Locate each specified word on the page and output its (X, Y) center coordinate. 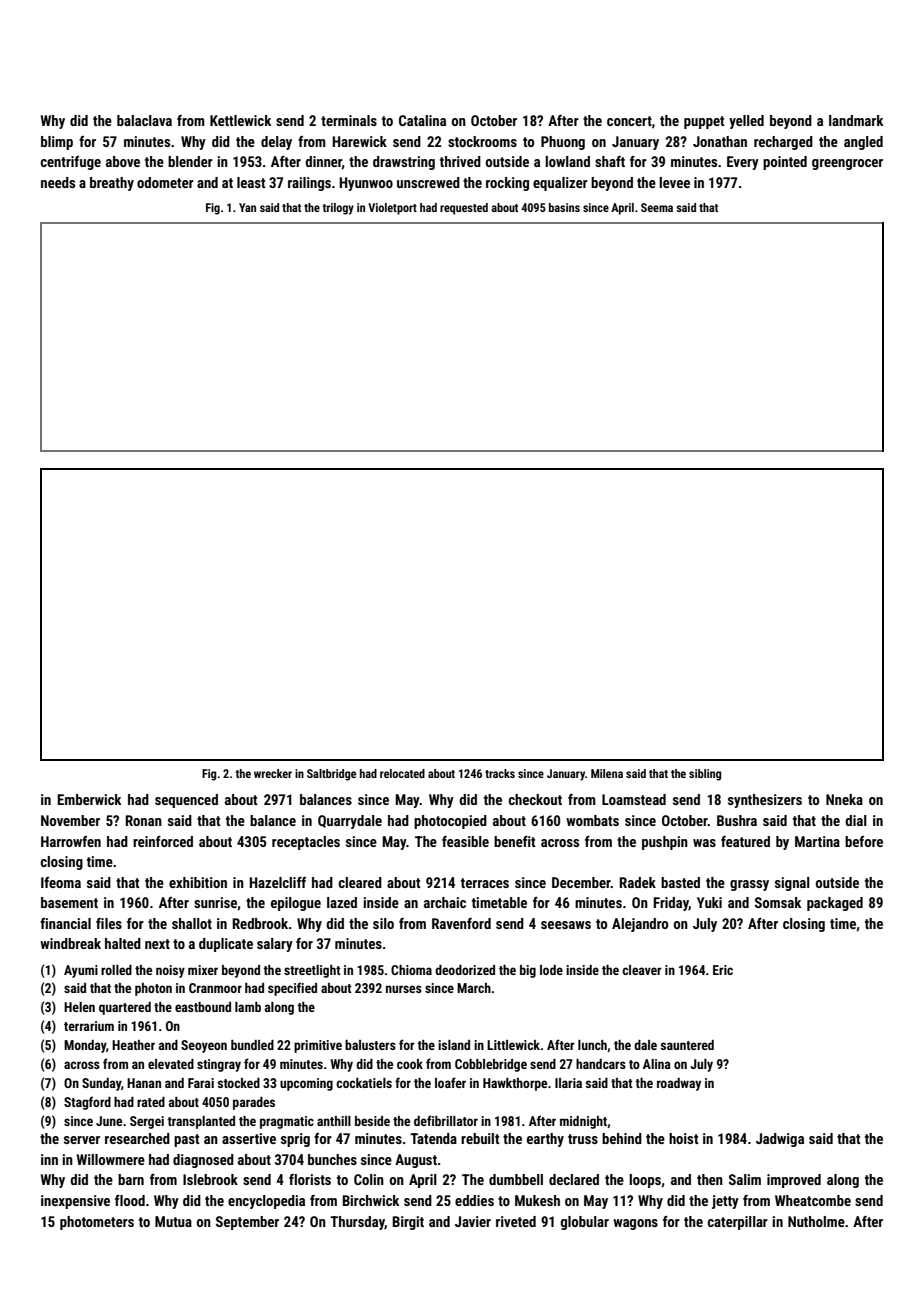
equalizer (560, 184)
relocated (402, 773)
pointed (785, 163)
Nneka (844, 799)
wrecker (273, 773)
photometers (97, 1223)
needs (58, 182)
